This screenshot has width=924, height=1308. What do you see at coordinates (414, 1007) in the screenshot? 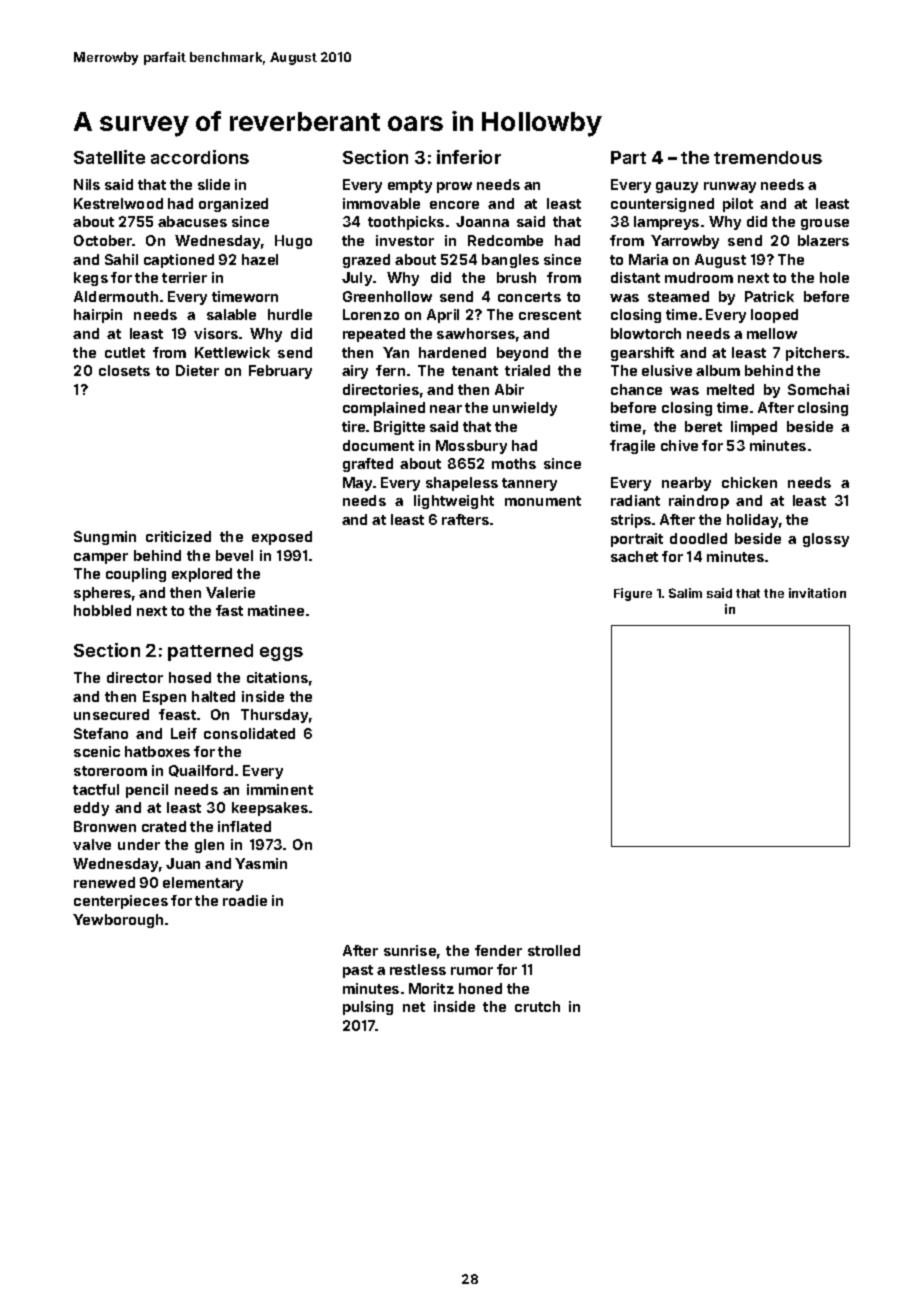
I see `net` at bounding box center [414, 1007].
